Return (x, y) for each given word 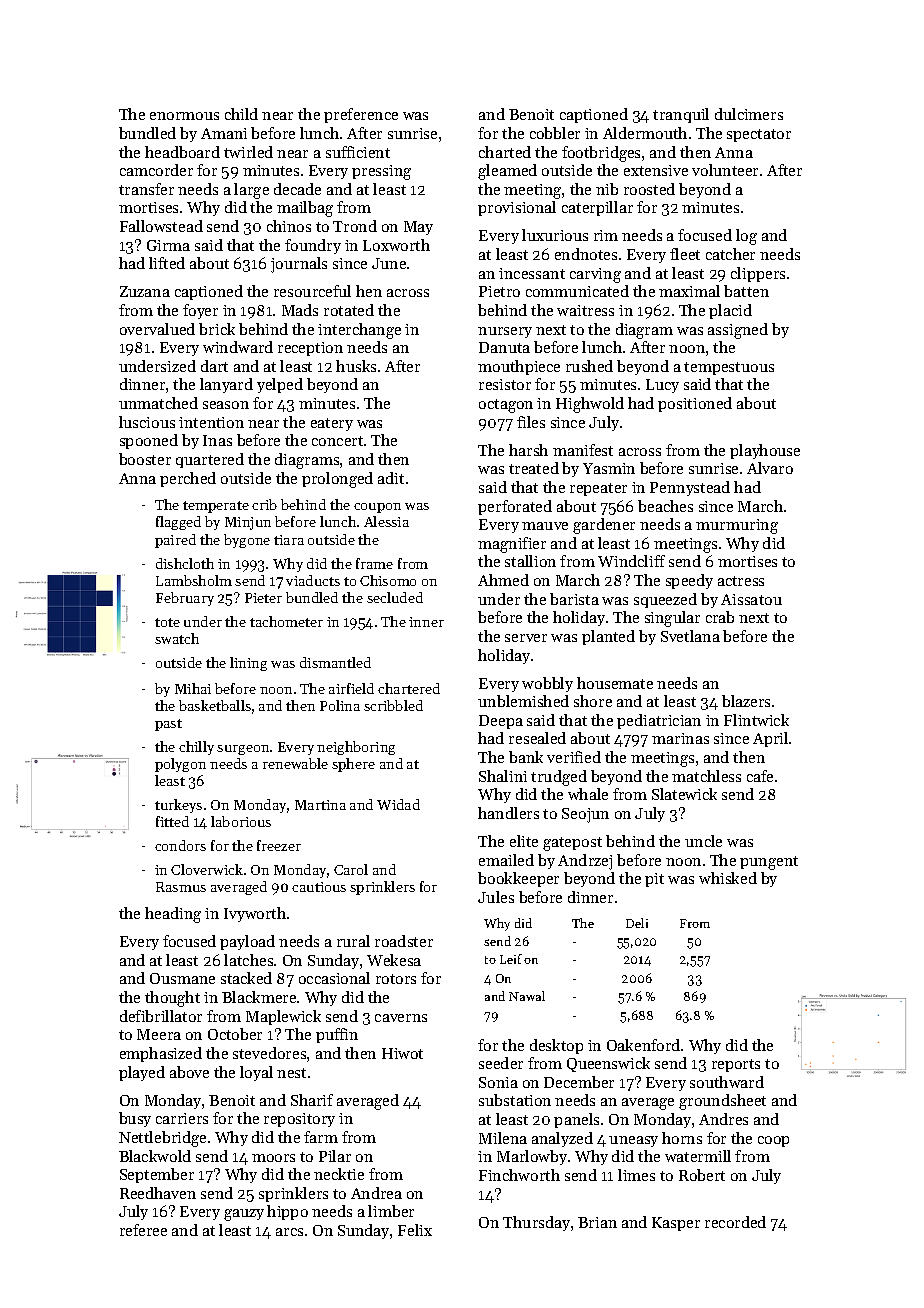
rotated (349, 310)
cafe (760, 776)
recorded (735, 1222)
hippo (287, 1212)
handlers (508, 813)
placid (730, 311)
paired (175, 541)
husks (356, 366)
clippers (758, 274)
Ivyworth (255, 914)
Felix (415, 1230)
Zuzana (145, 291)
